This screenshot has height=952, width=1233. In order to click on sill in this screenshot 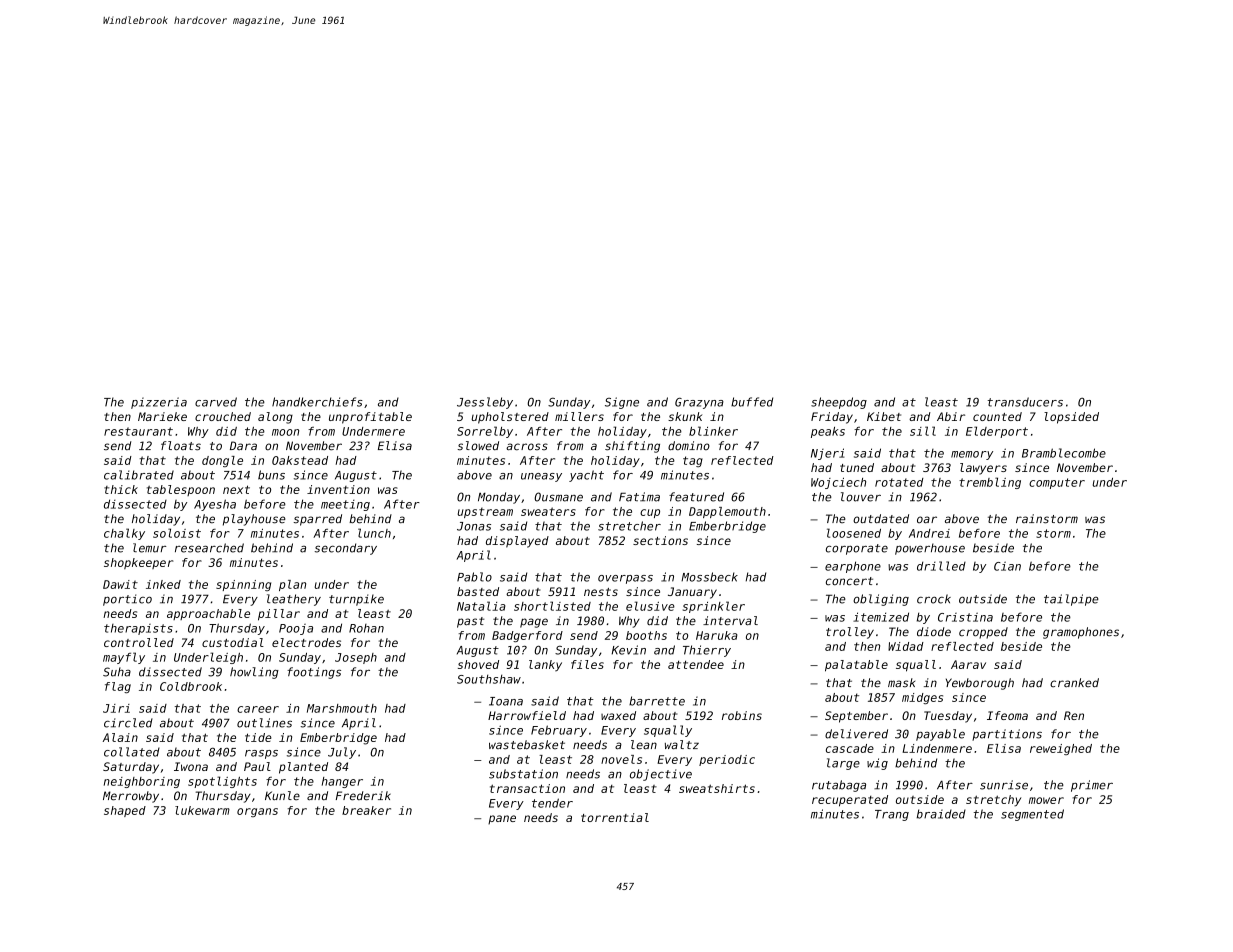, I will do `click(923, 431)`.
